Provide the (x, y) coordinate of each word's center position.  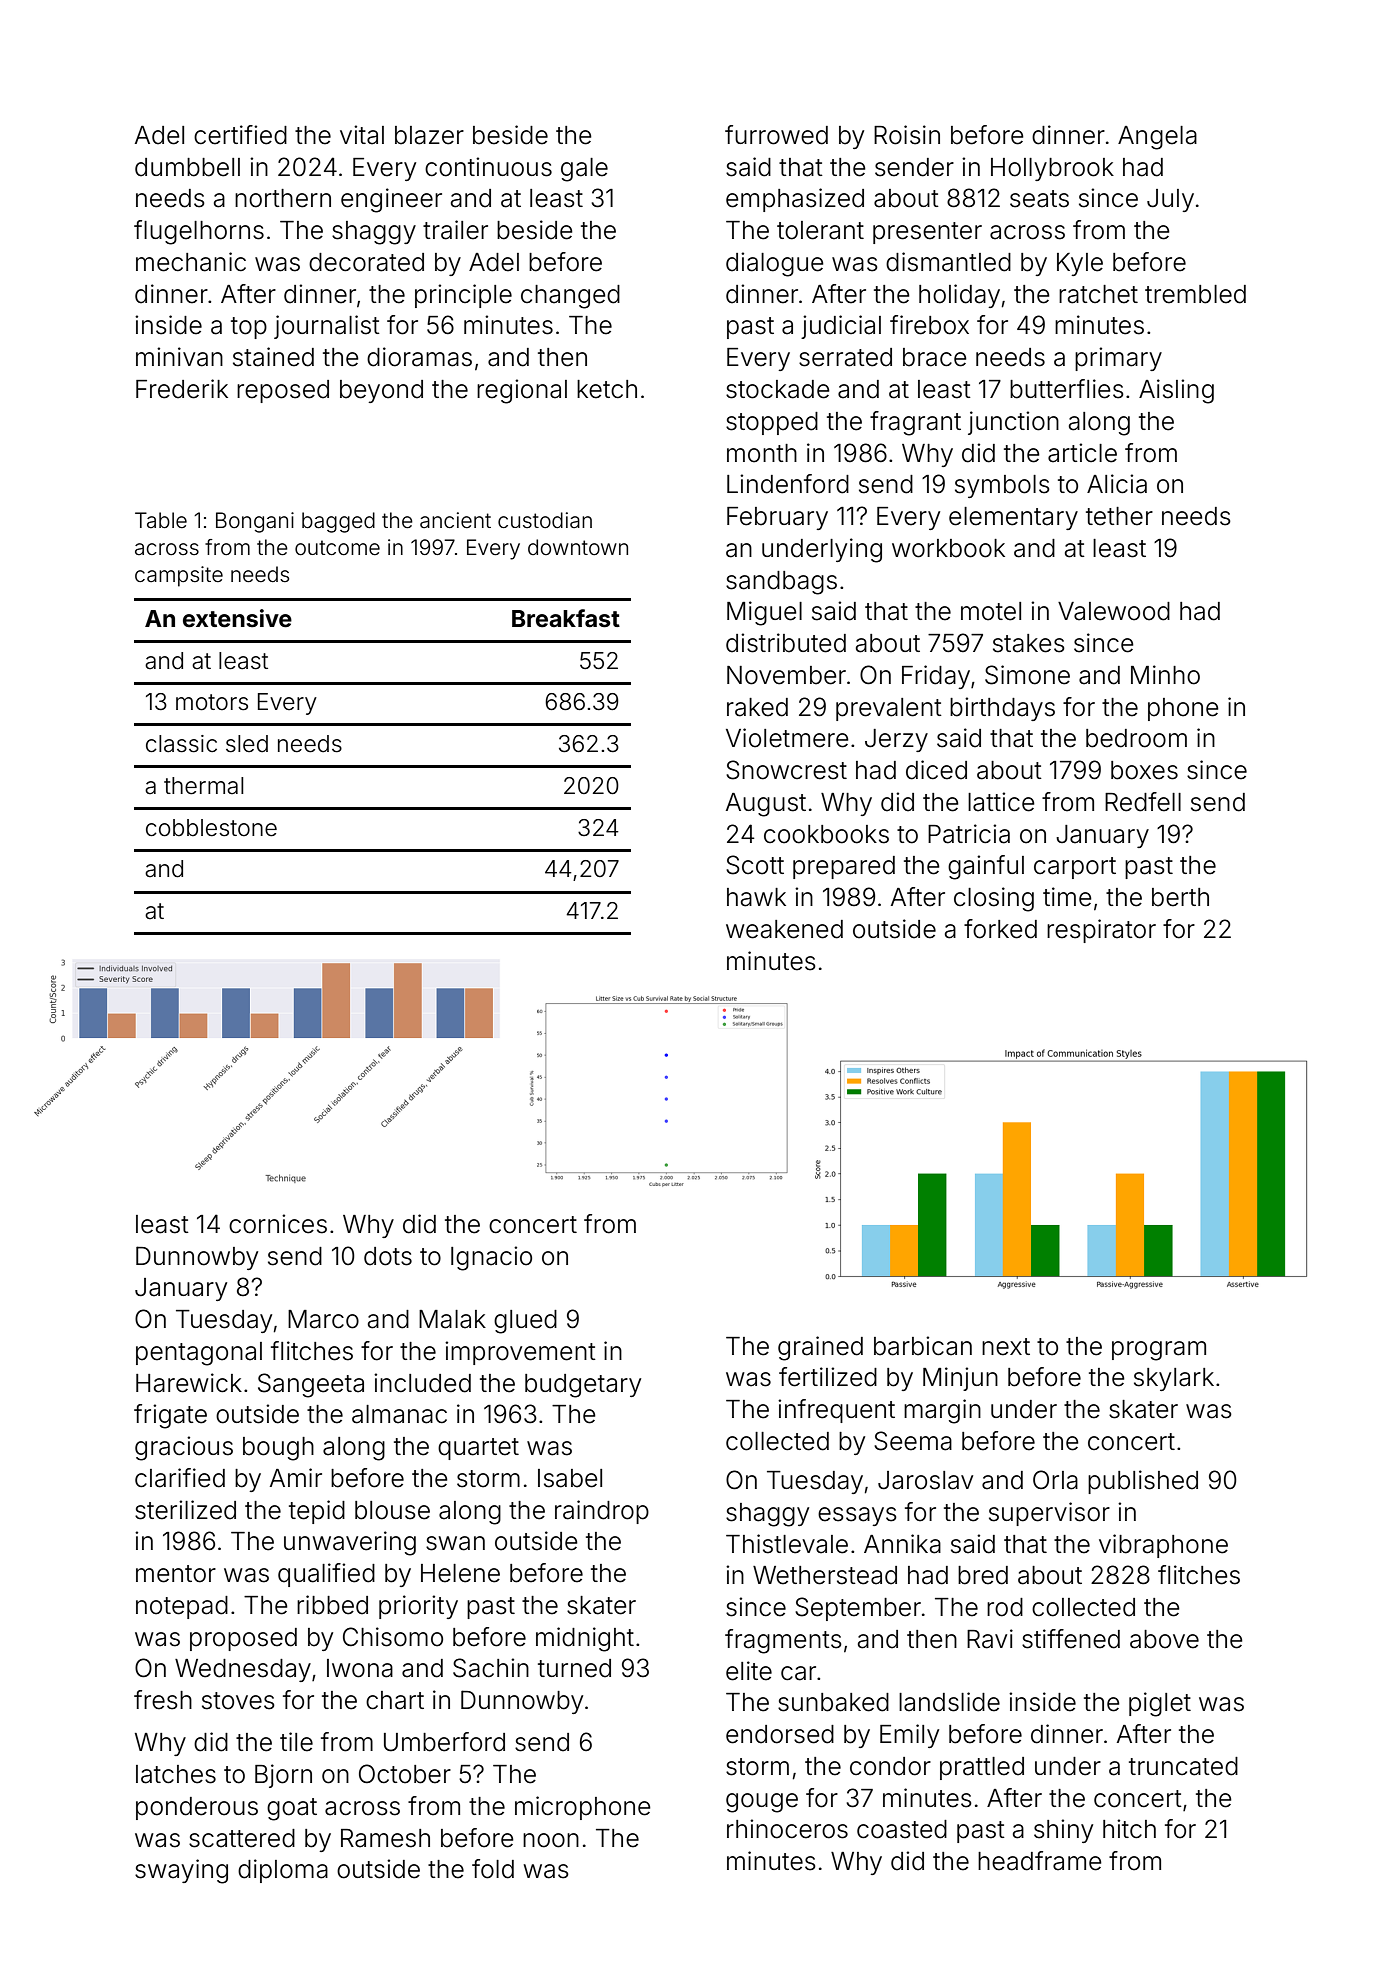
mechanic (191, 262)
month (762, 453)
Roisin (907, 135)
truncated (1183, 1766)
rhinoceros (787, 1829)
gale (584, 170)
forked (1000, 929)
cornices (278, 1224)
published (1143, 1482)
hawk (756, 897)
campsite (179, 576)
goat (292, 1809)
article (1082, 453)
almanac (399, 1414)
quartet (478, 1449)
